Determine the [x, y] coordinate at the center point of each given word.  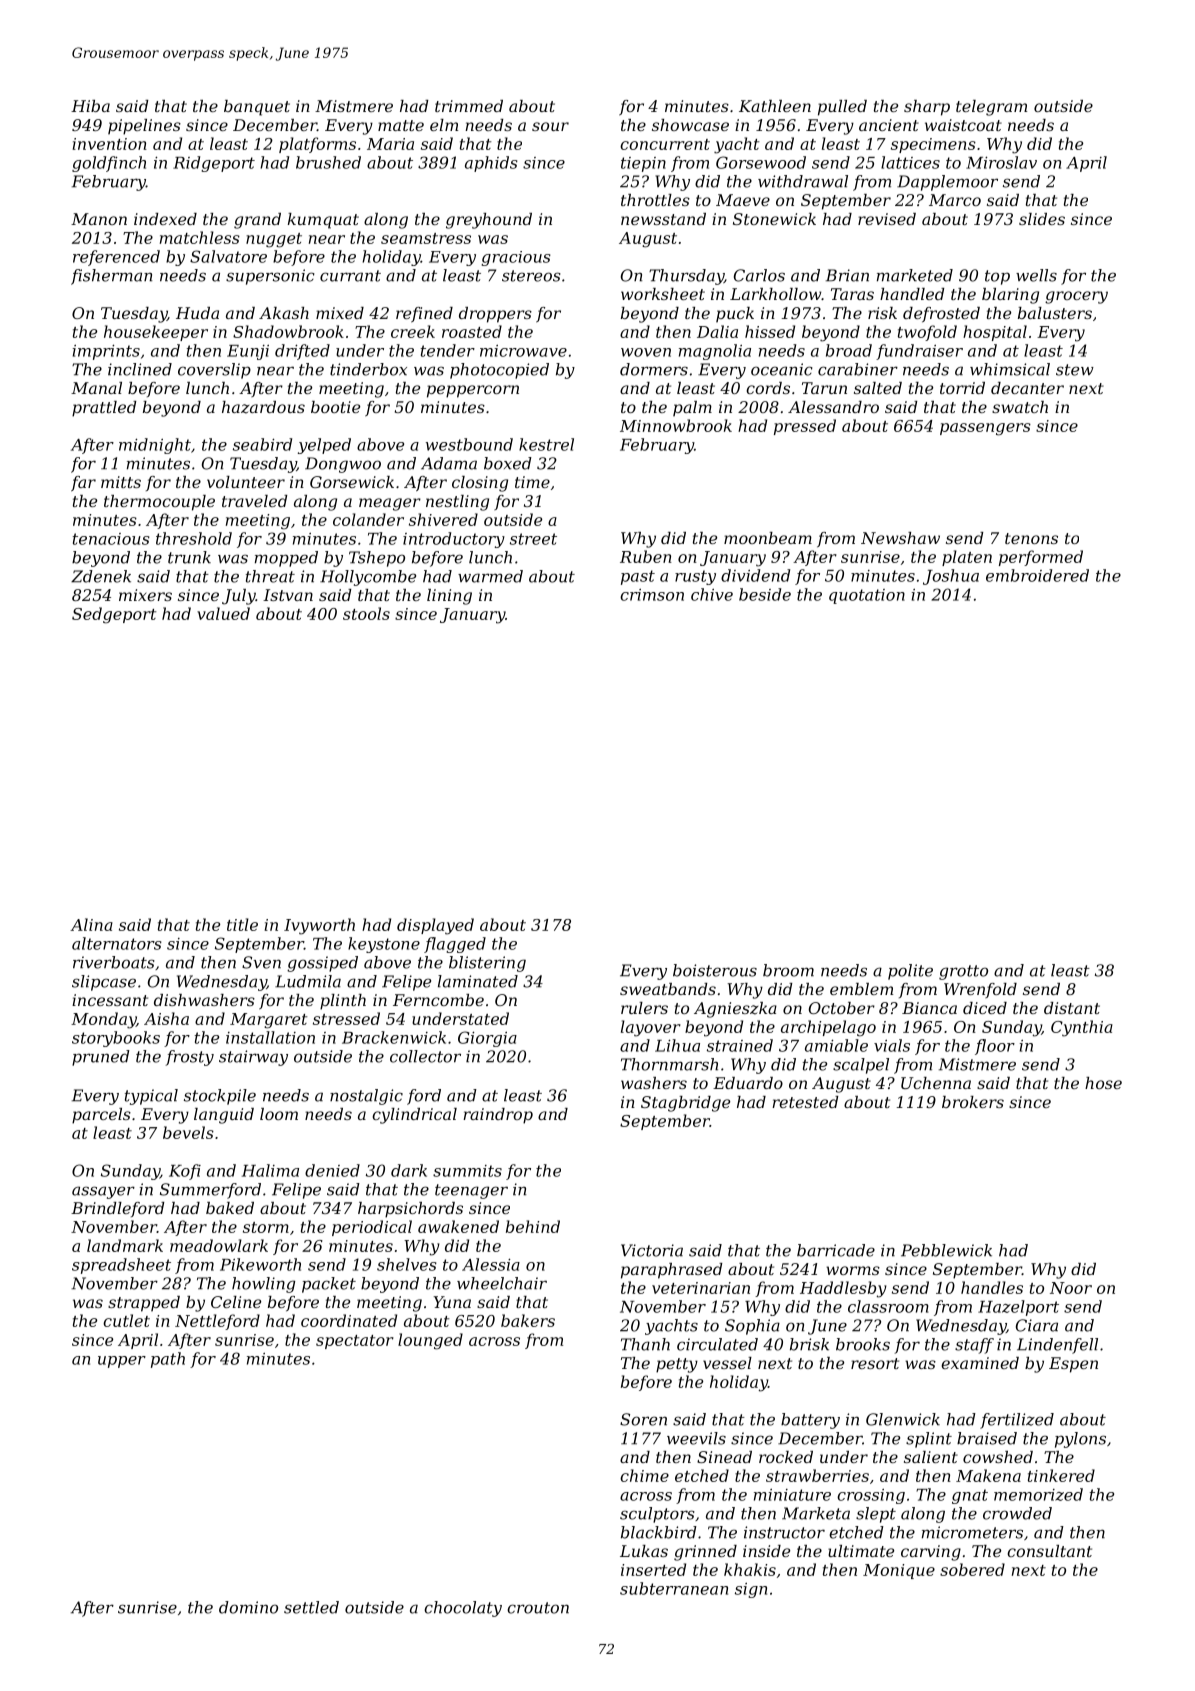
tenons [1031, 538]
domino [248, 1607]
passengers [985, 429]
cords [768, 388]
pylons [1080, 1440]
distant [1072, 1008]
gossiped [322, 964]
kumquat [323, 221]
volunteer [246, 482]
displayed [435, 926]
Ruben [646, 556]
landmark [125, 1245]
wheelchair [502, 1283]
